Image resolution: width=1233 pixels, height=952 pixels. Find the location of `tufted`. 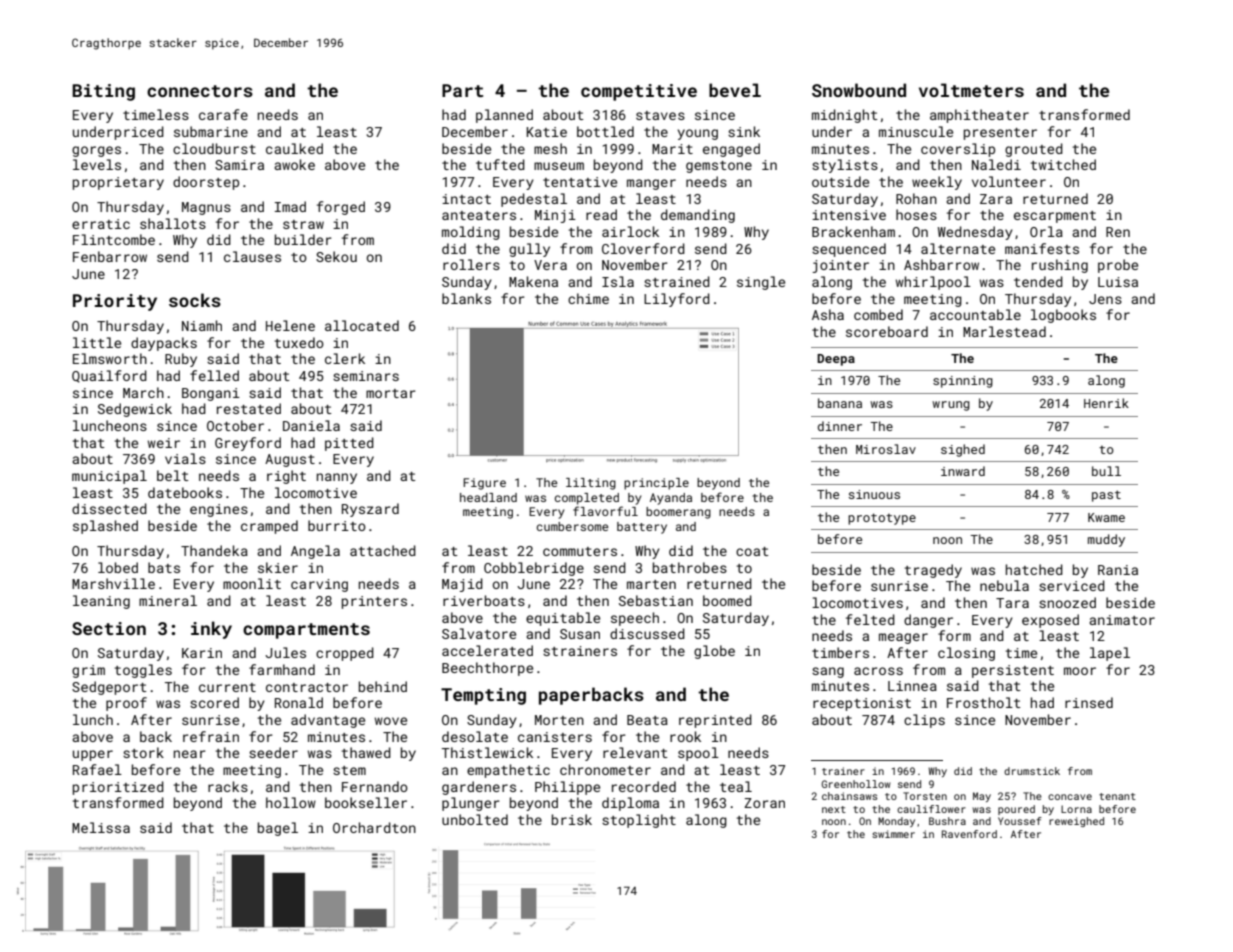

tufted is located at coordinates (500, 164).
